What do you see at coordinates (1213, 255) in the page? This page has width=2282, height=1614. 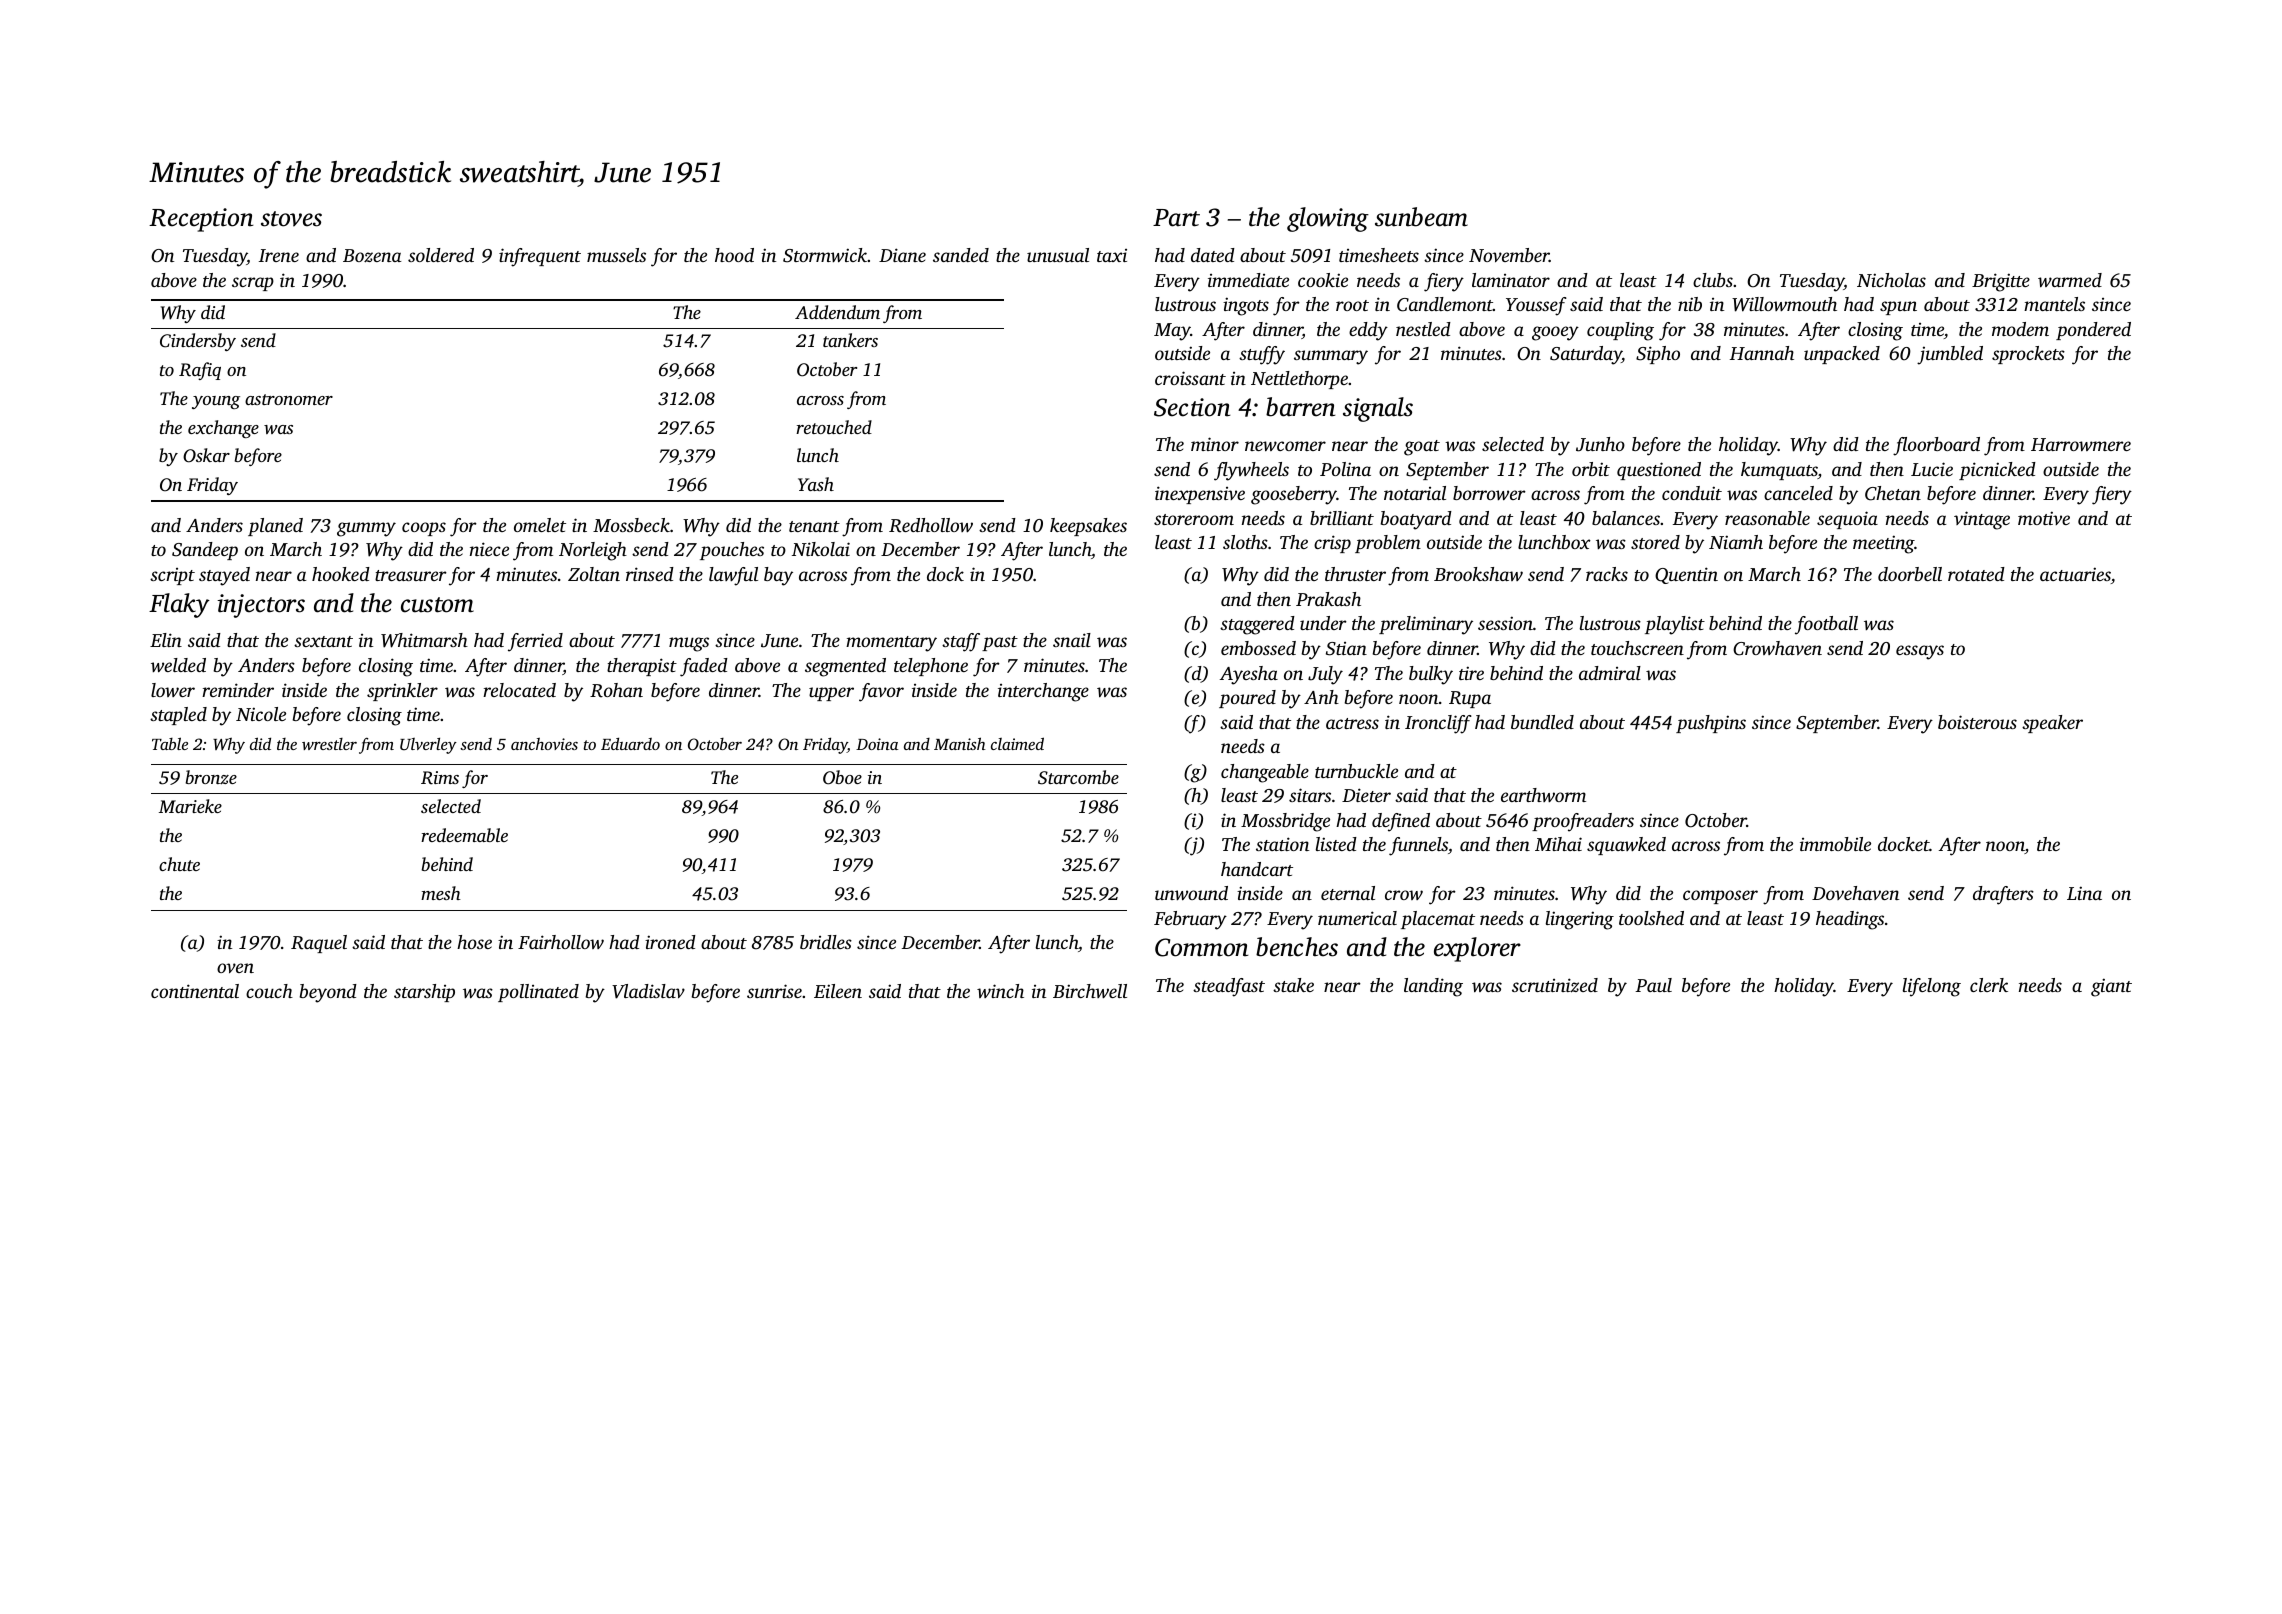 I see `dated` at bounding box center [1213, 255].
